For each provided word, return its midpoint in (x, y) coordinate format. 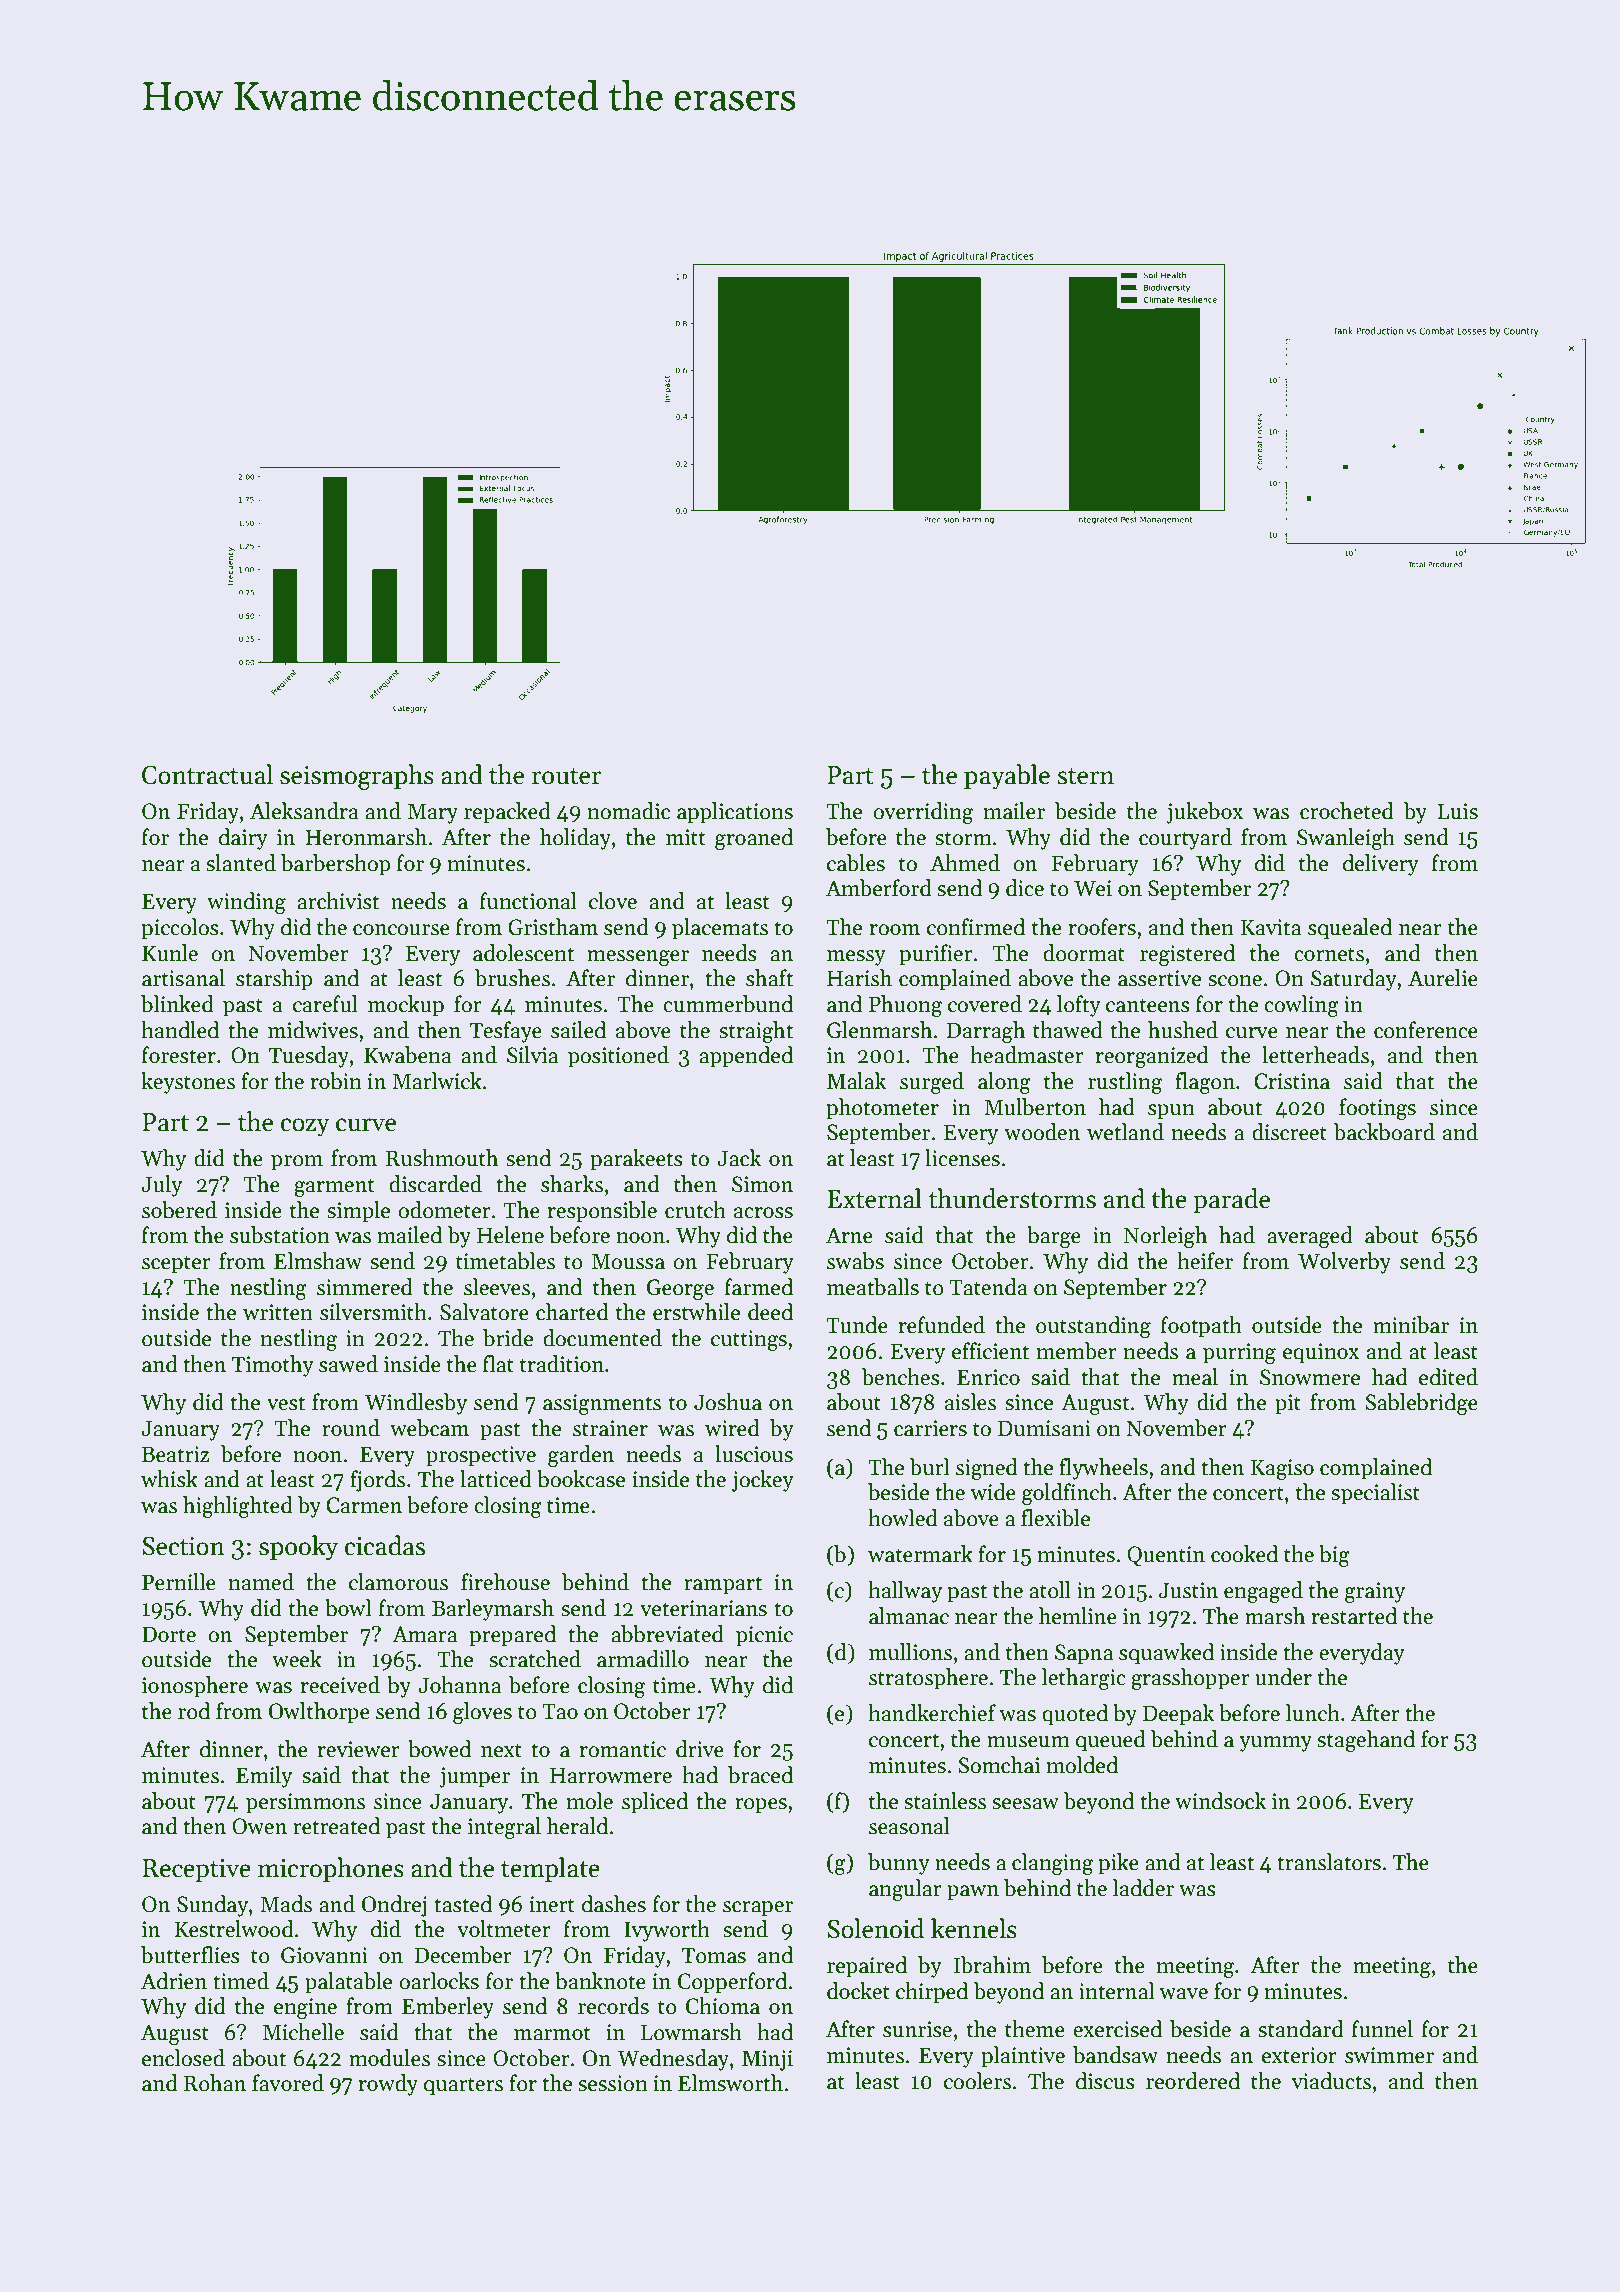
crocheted (1347, 811)
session (613, 2083)
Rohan (215, 2083)
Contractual (207, 774)
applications (735, 813)
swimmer (1389, 2055)
